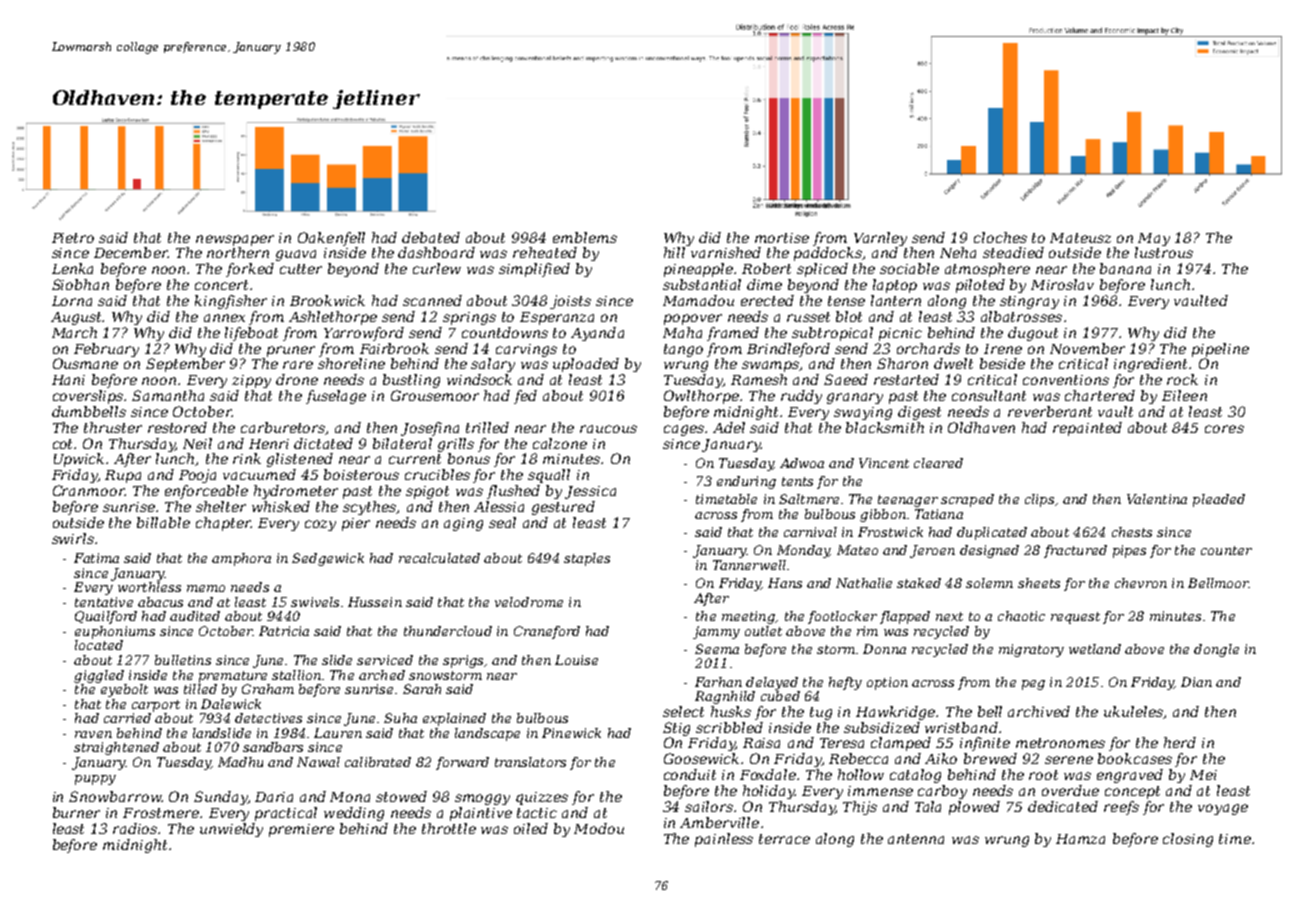 The width and height of the image is (1308, 924). What do you see at coordinates (1039, 711) in the image?
I see `archived` at bounding box center [1039, 711].
